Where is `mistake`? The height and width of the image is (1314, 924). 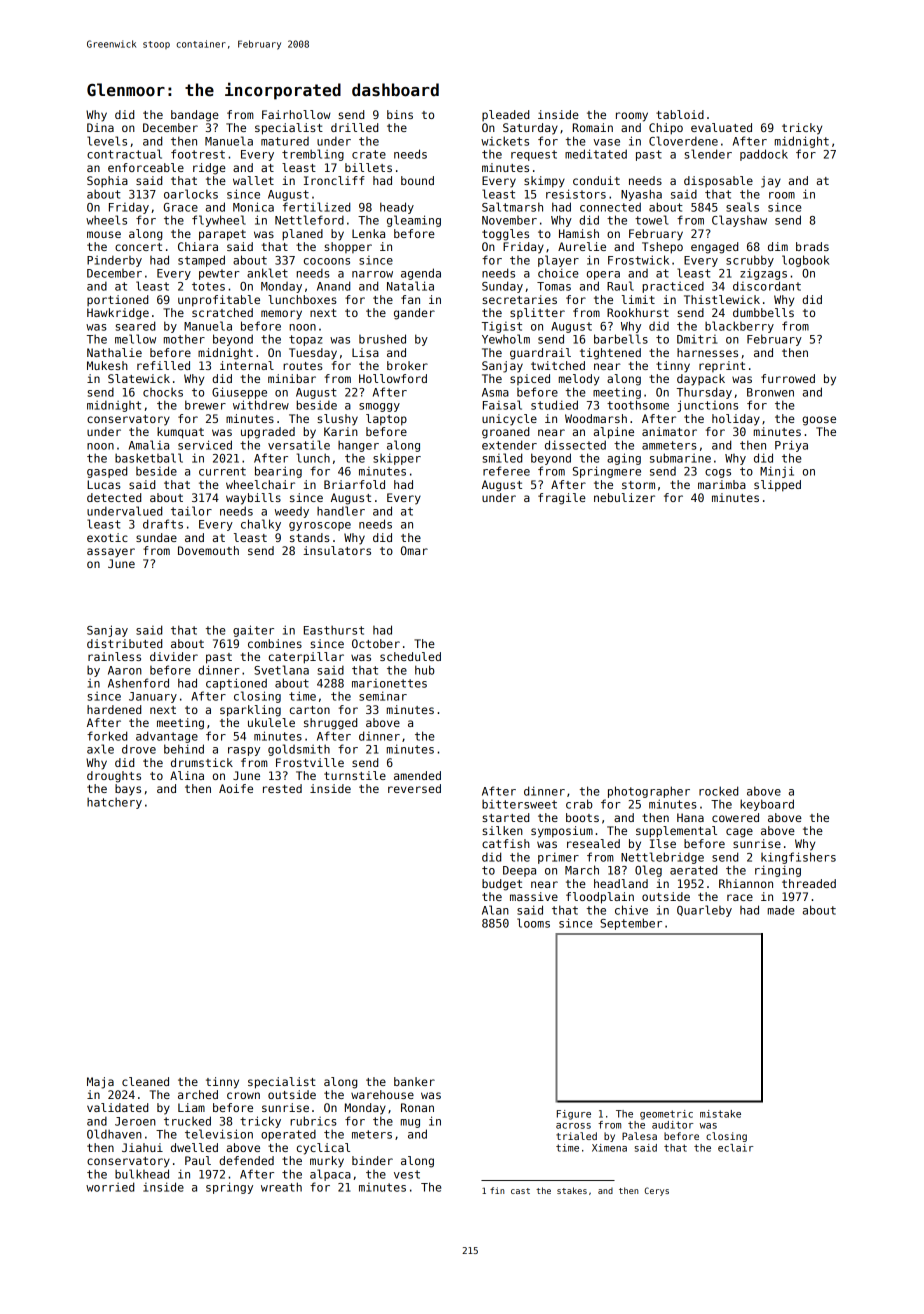
mistake is located at coordinates (720, 1114).
